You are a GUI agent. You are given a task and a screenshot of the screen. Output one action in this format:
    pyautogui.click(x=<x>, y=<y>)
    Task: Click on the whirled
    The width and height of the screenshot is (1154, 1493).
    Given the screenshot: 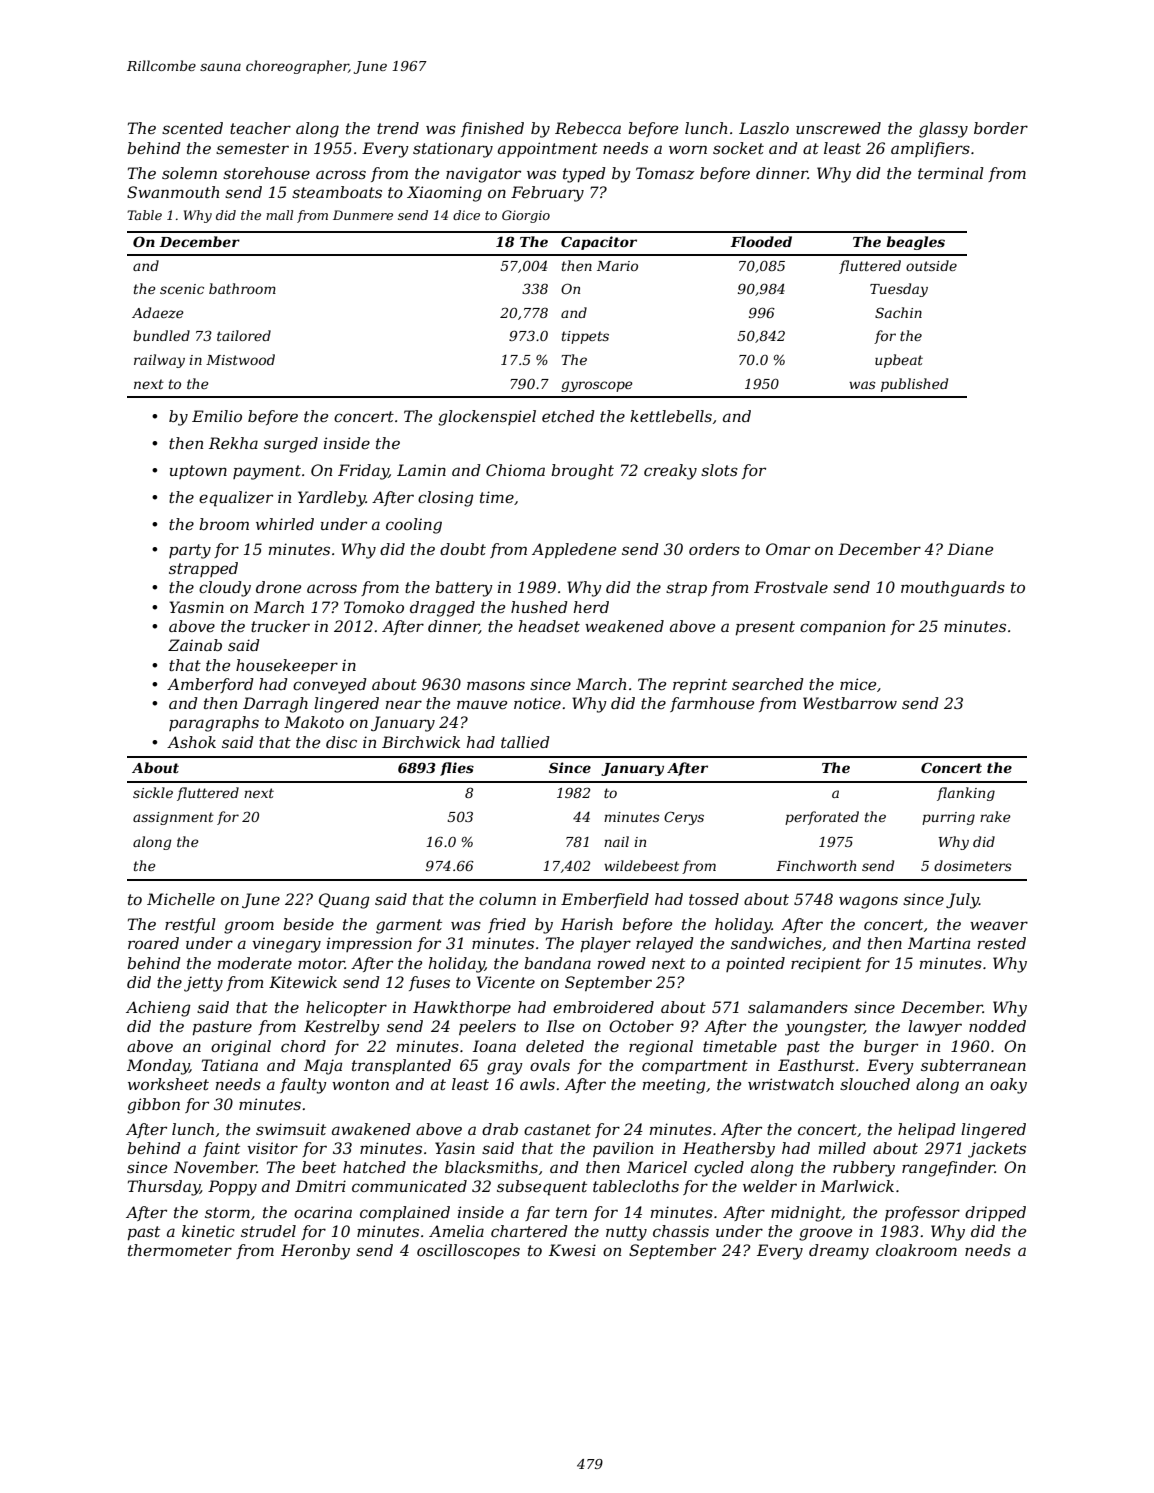 What is the action you would take?
    pyautogui.click(x=285, y=524)
